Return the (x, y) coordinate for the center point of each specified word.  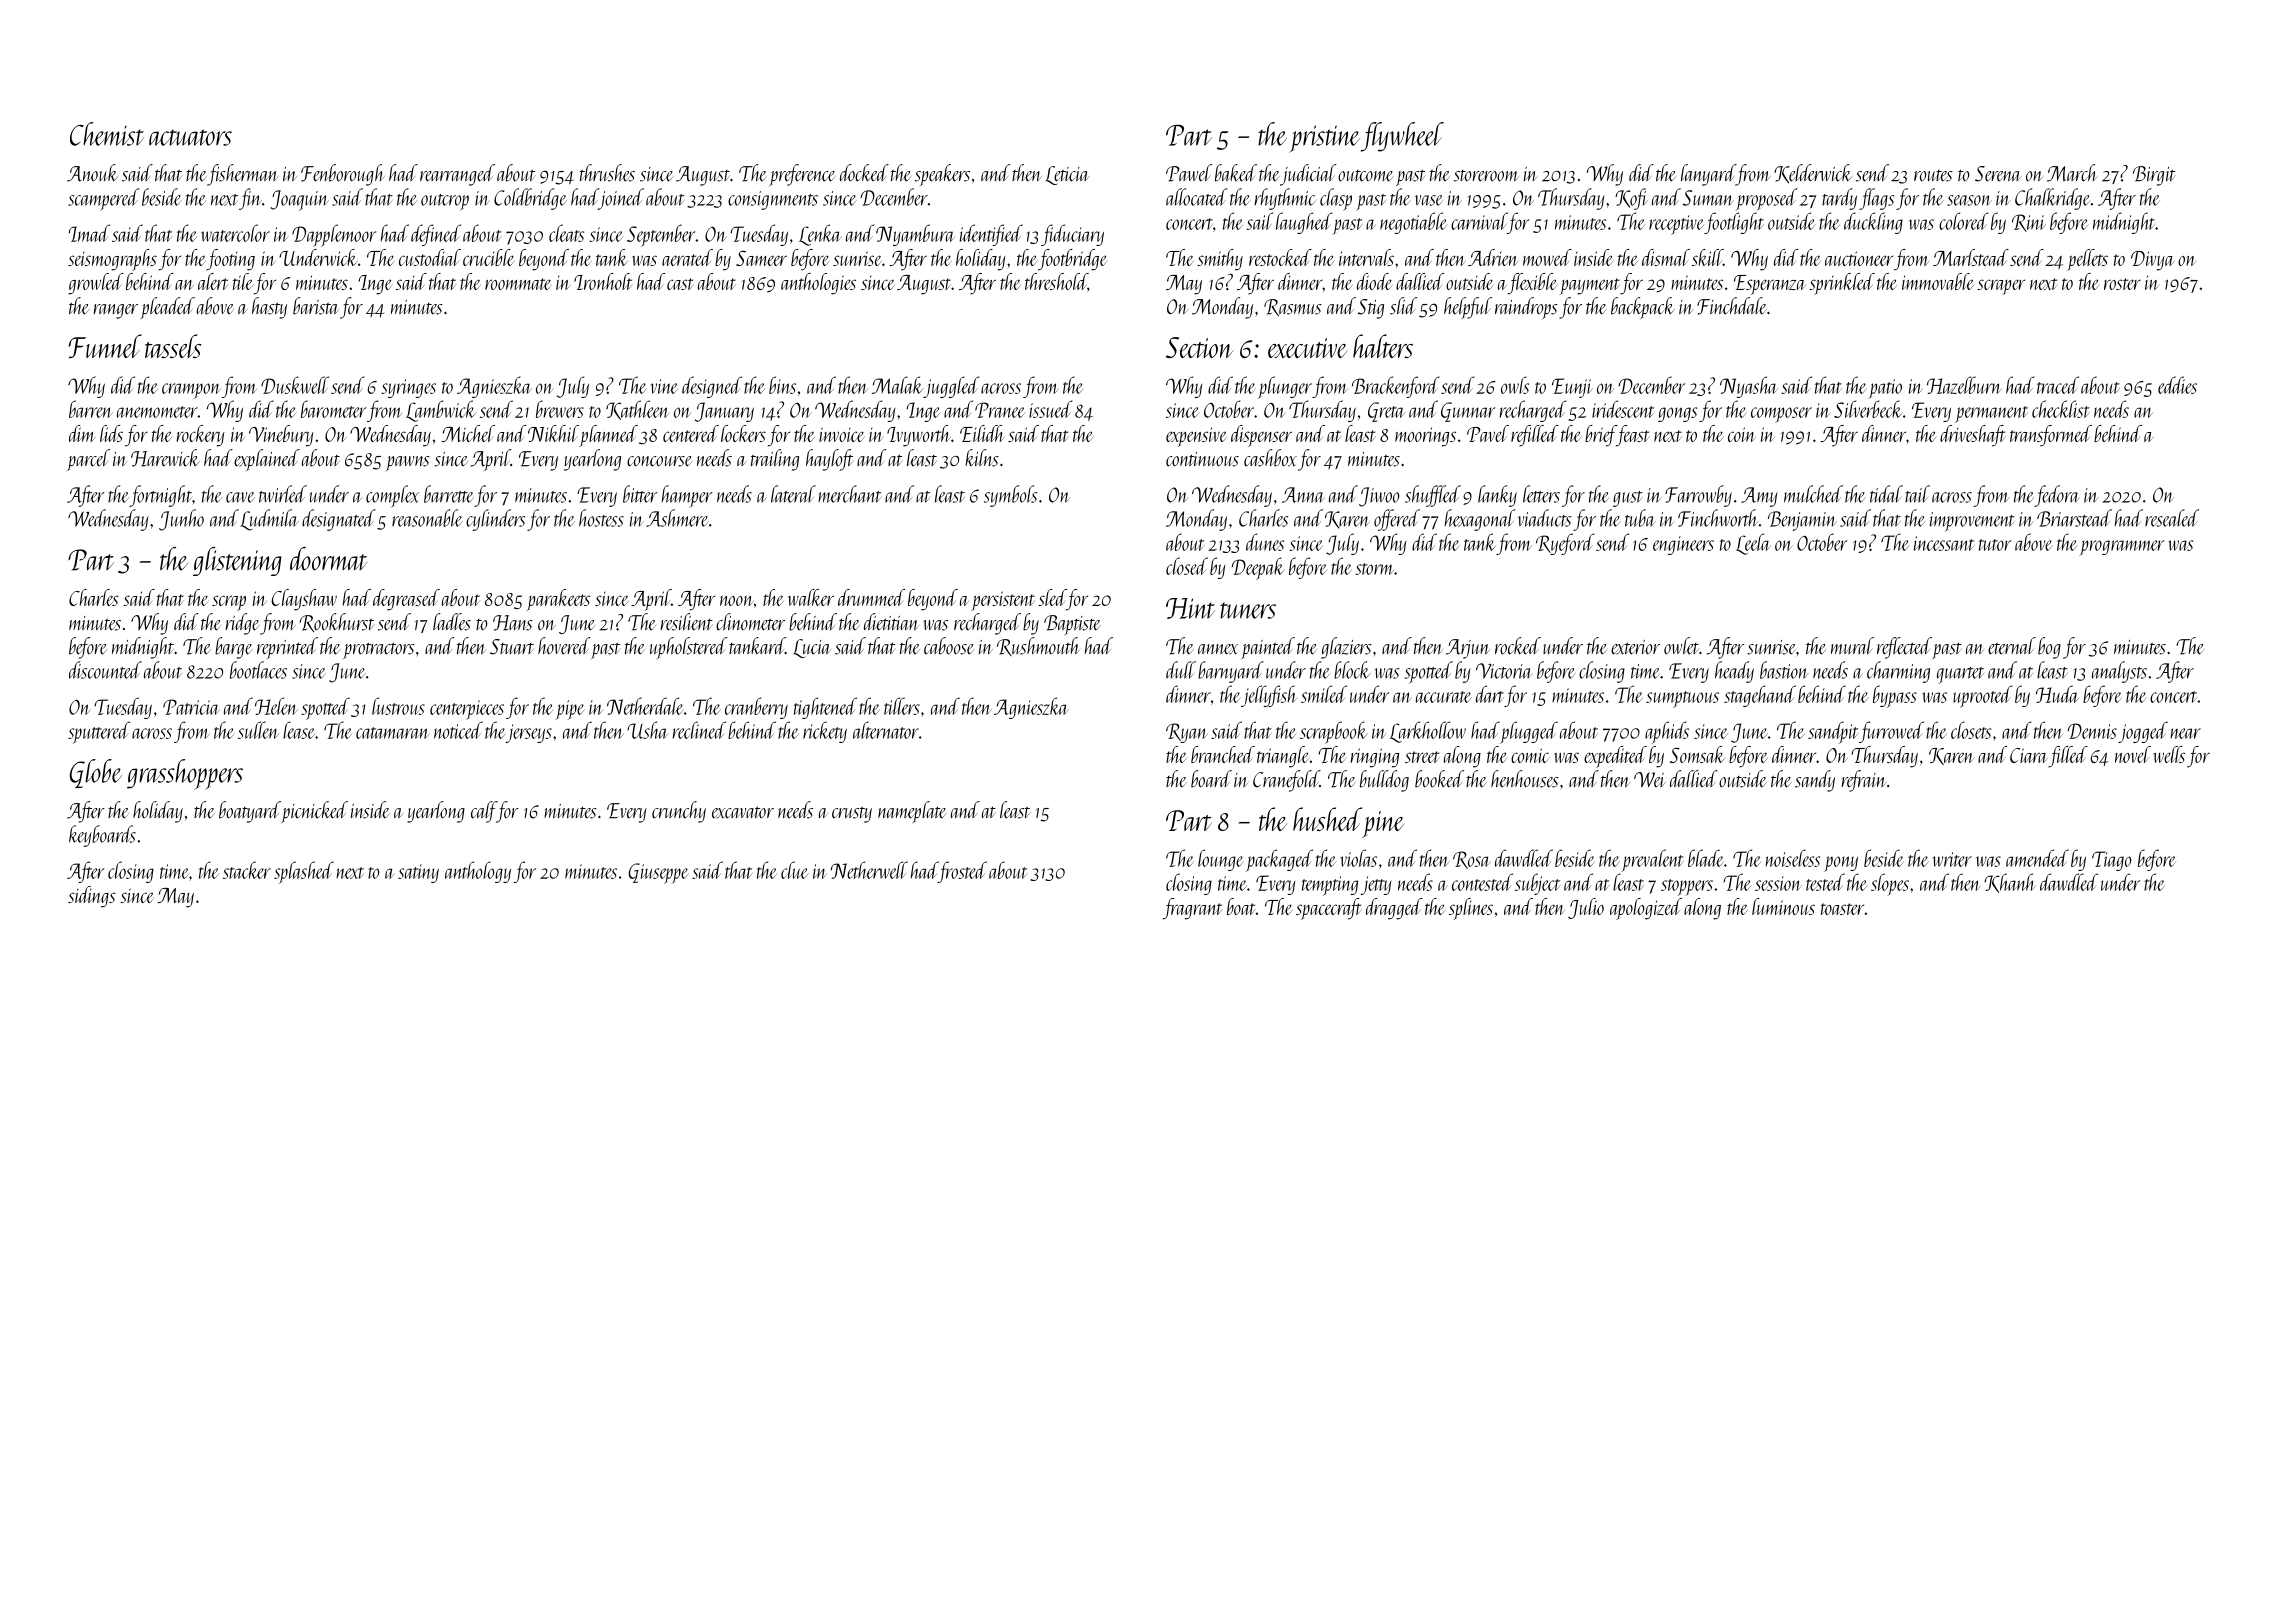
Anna (1303, 495)
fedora (2057, 496)
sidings (92, 897)
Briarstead (2074, 518)
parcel (88, 460)
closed (1187, 566)
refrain (1864, 781)
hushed (1327, 819)
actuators (190, 137)
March (2072, 173)
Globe (95, 773)
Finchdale (1732, 306)
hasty (269, 308)
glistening (237, 561)
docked (864, 173)
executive (1308, 348)
